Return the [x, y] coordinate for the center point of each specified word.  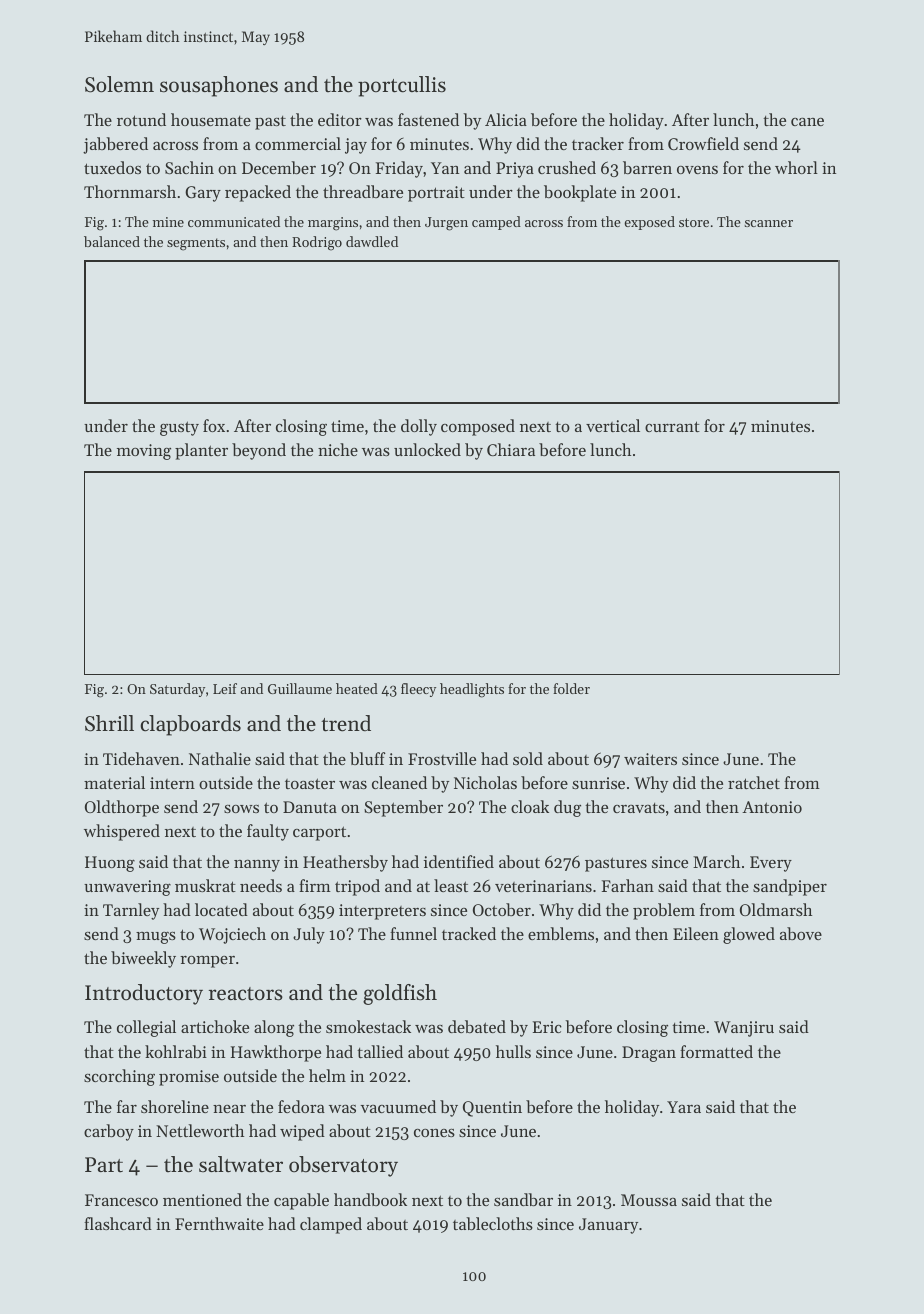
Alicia [506, 119]
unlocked [427, 449]
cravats [639, 808]
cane [807, 122]
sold [528, 758]
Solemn [119, 84]
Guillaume [300, 688]
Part [104, 1165]
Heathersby [345, 863]
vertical [613, 425]
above [801, 933]
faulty [268, 832]
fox [214, 425]
